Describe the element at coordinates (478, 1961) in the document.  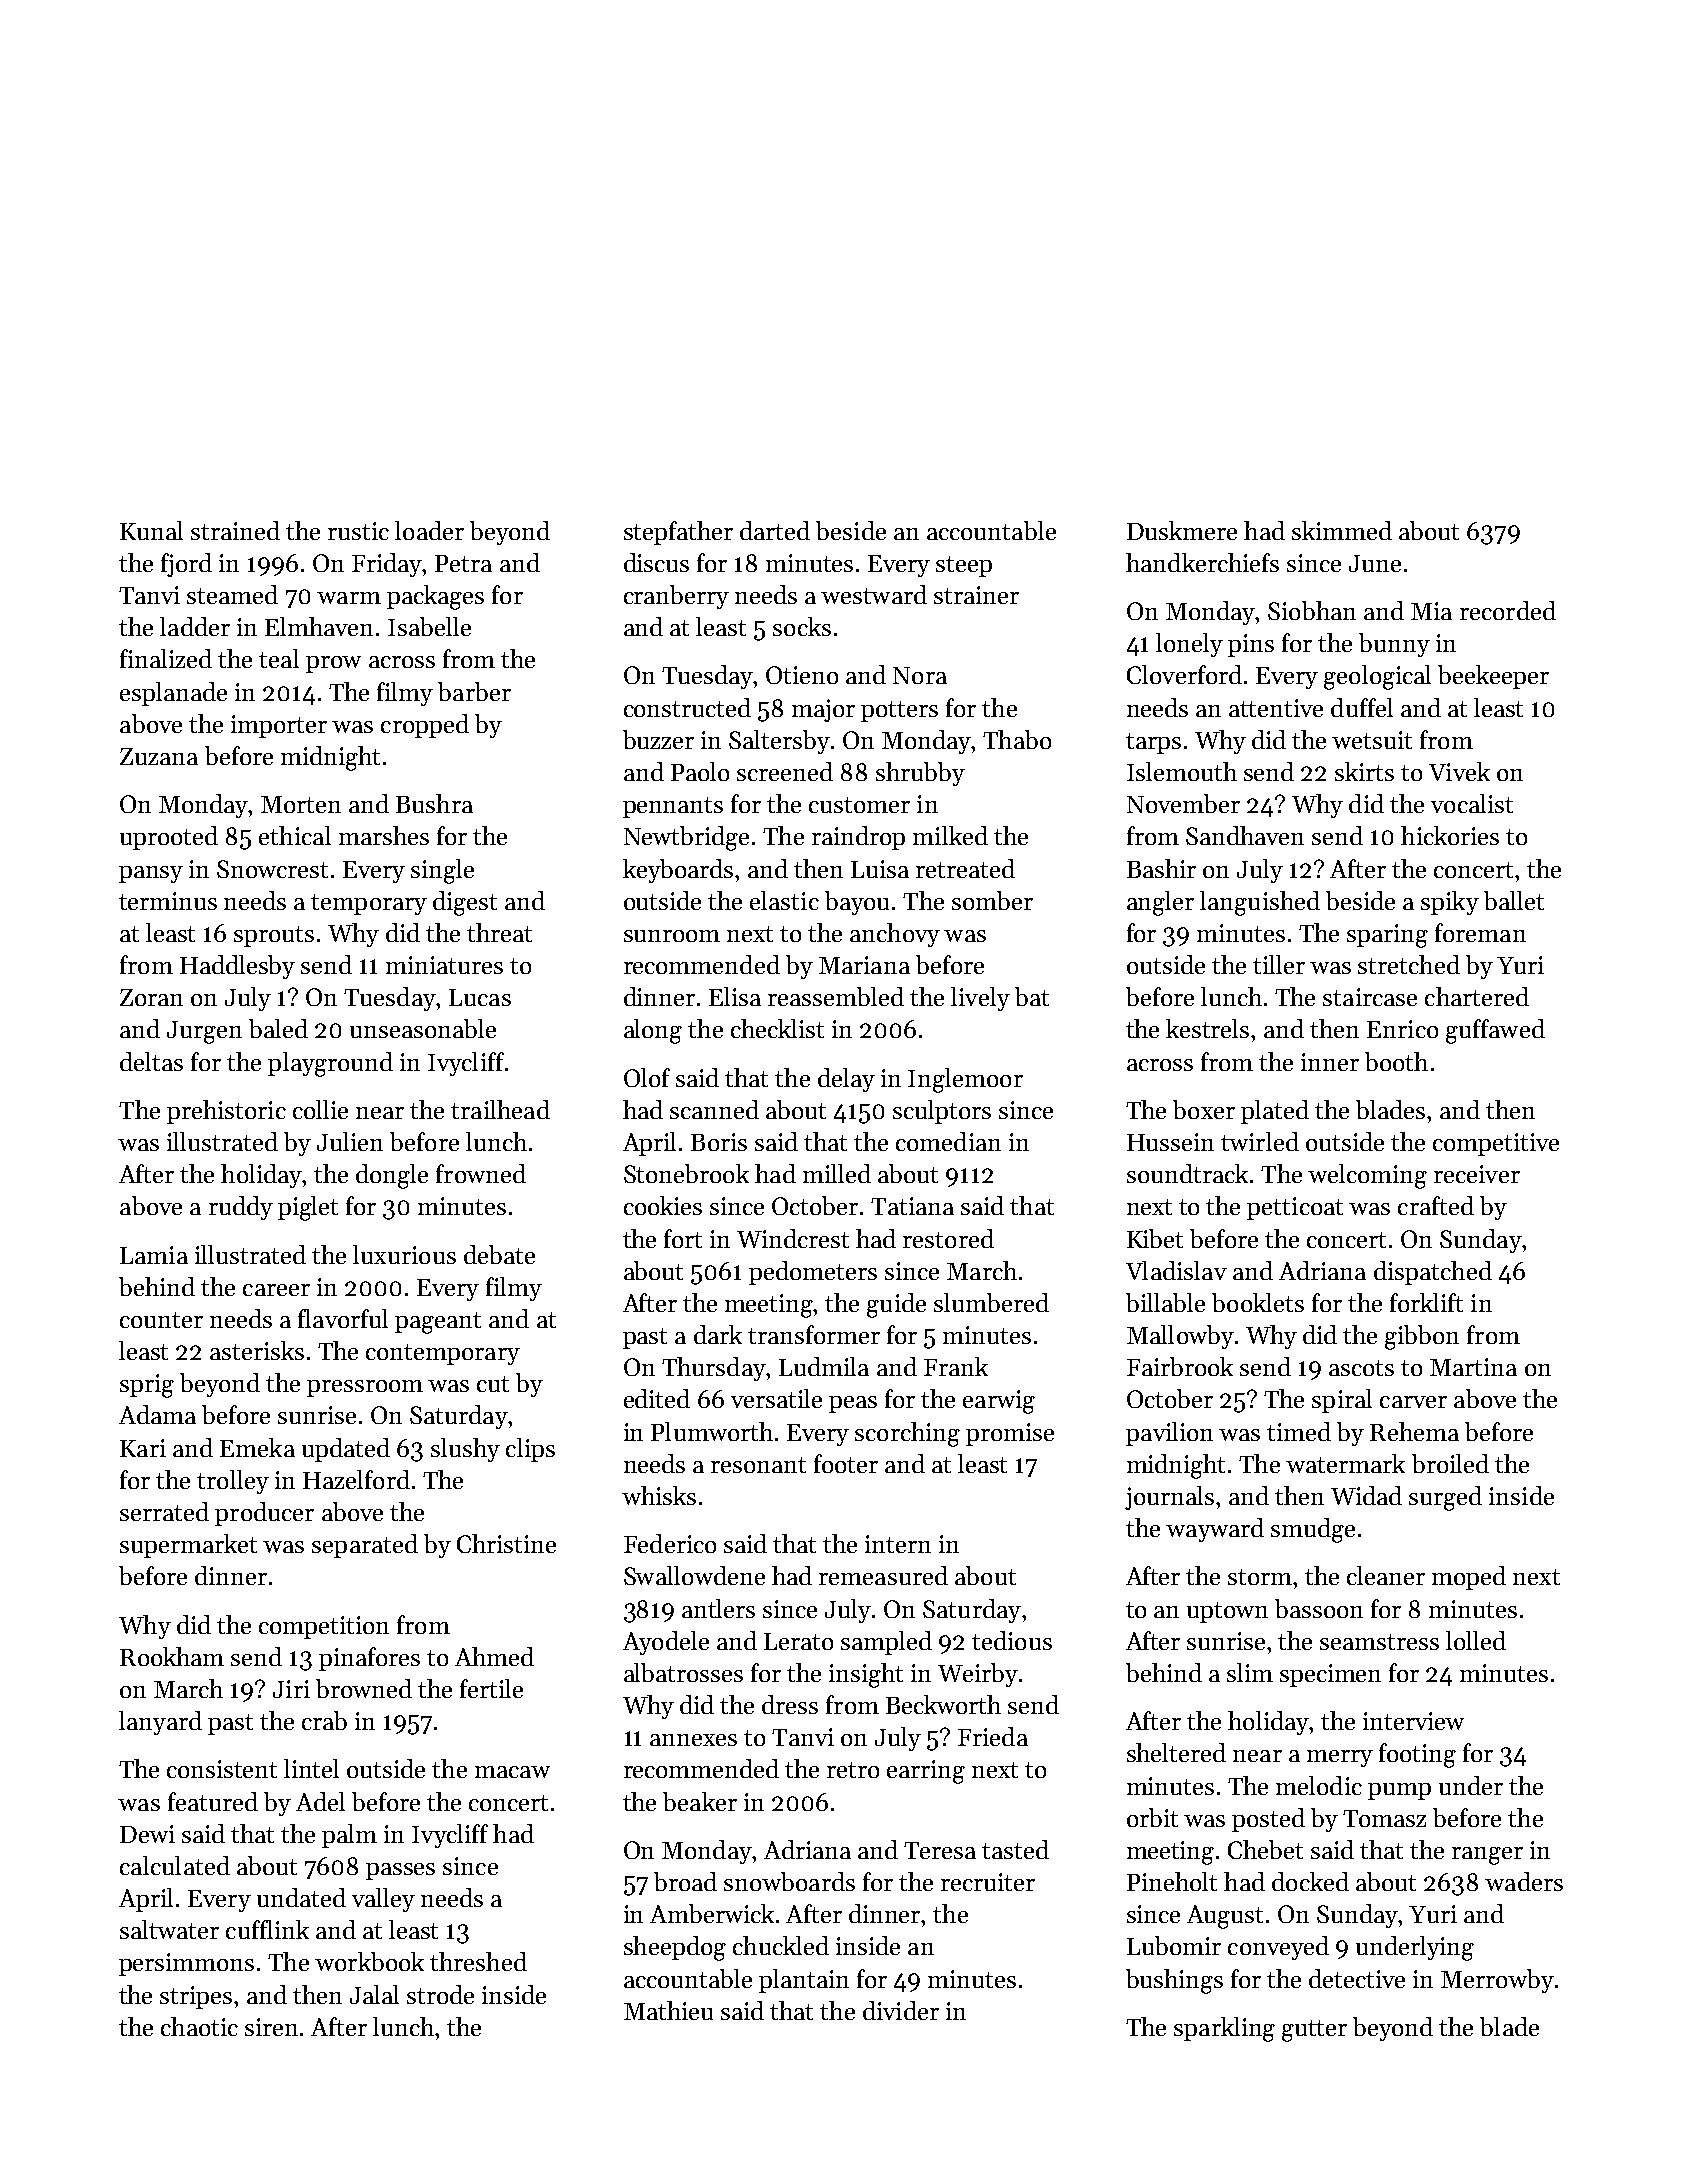
I see `threshed` at that location.
